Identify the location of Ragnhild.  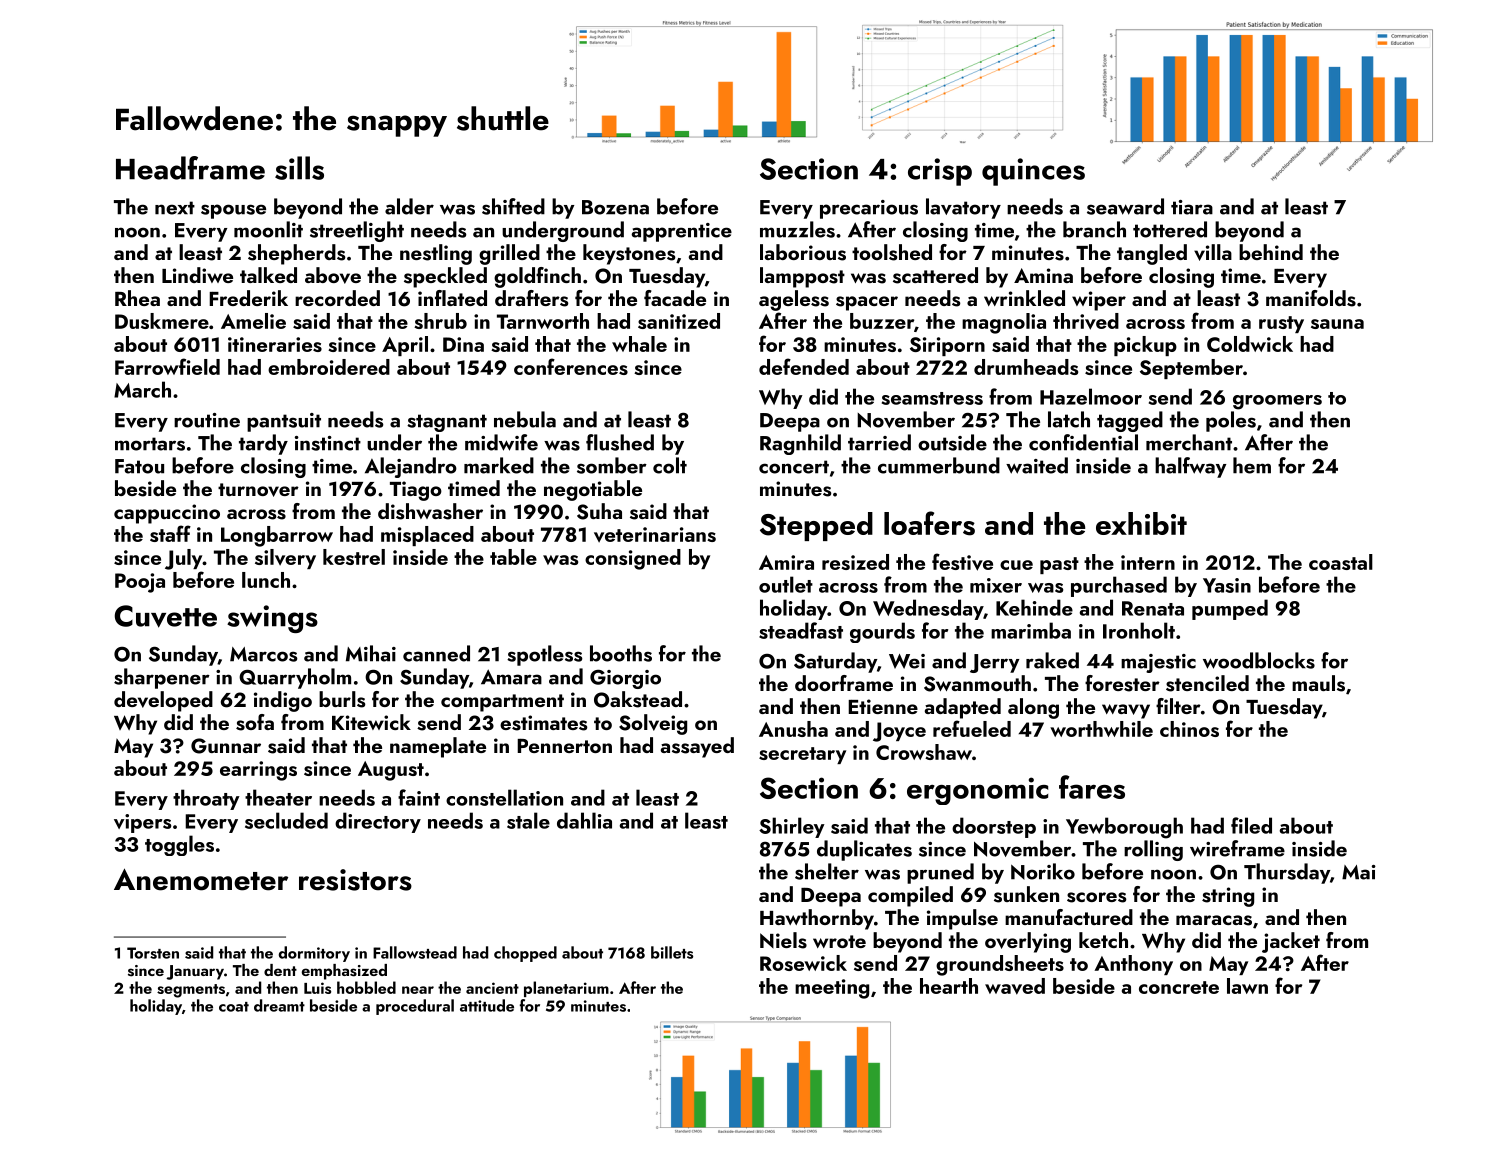
(800, 444).
